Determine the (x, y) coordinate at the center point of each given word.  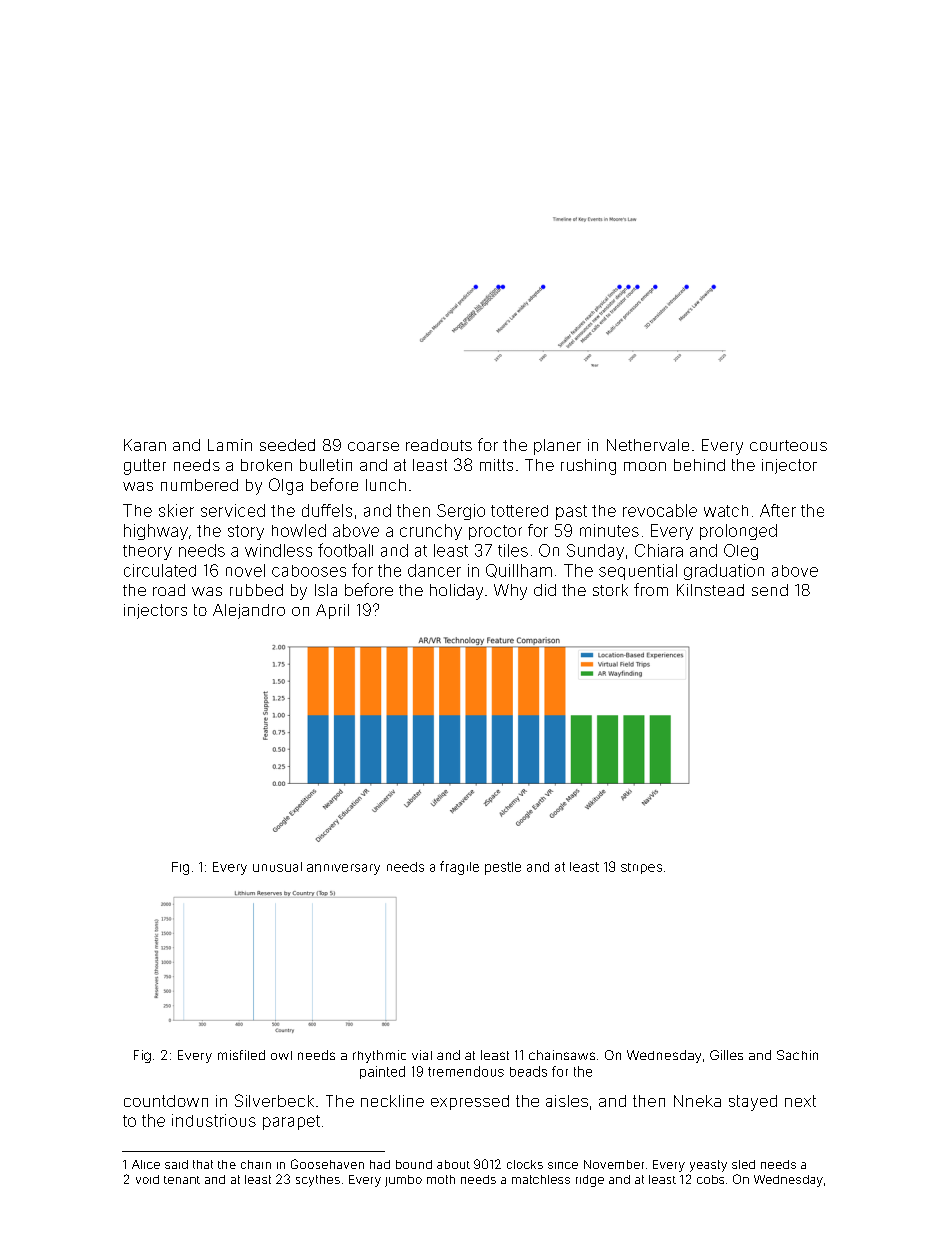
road (169, 590)
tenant (182, 1180)
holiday (456, 592)
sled (743, 1164)
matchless (541, 1179)
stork (610, 590)
